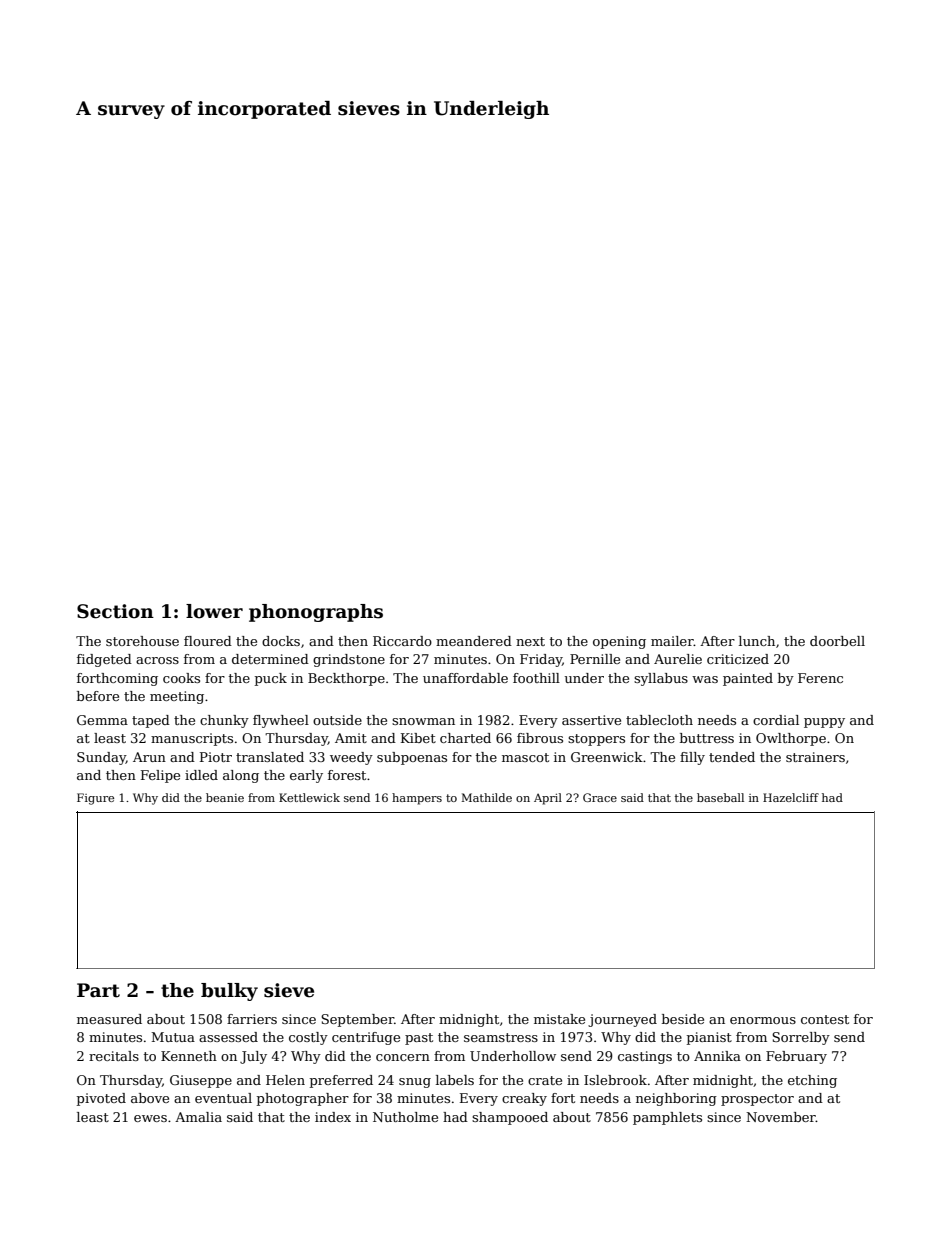 This screenshot has height=1233, width=952. Describe the element at coordinates (474, 641) in the screenshot. I see `meandered` at that location.
